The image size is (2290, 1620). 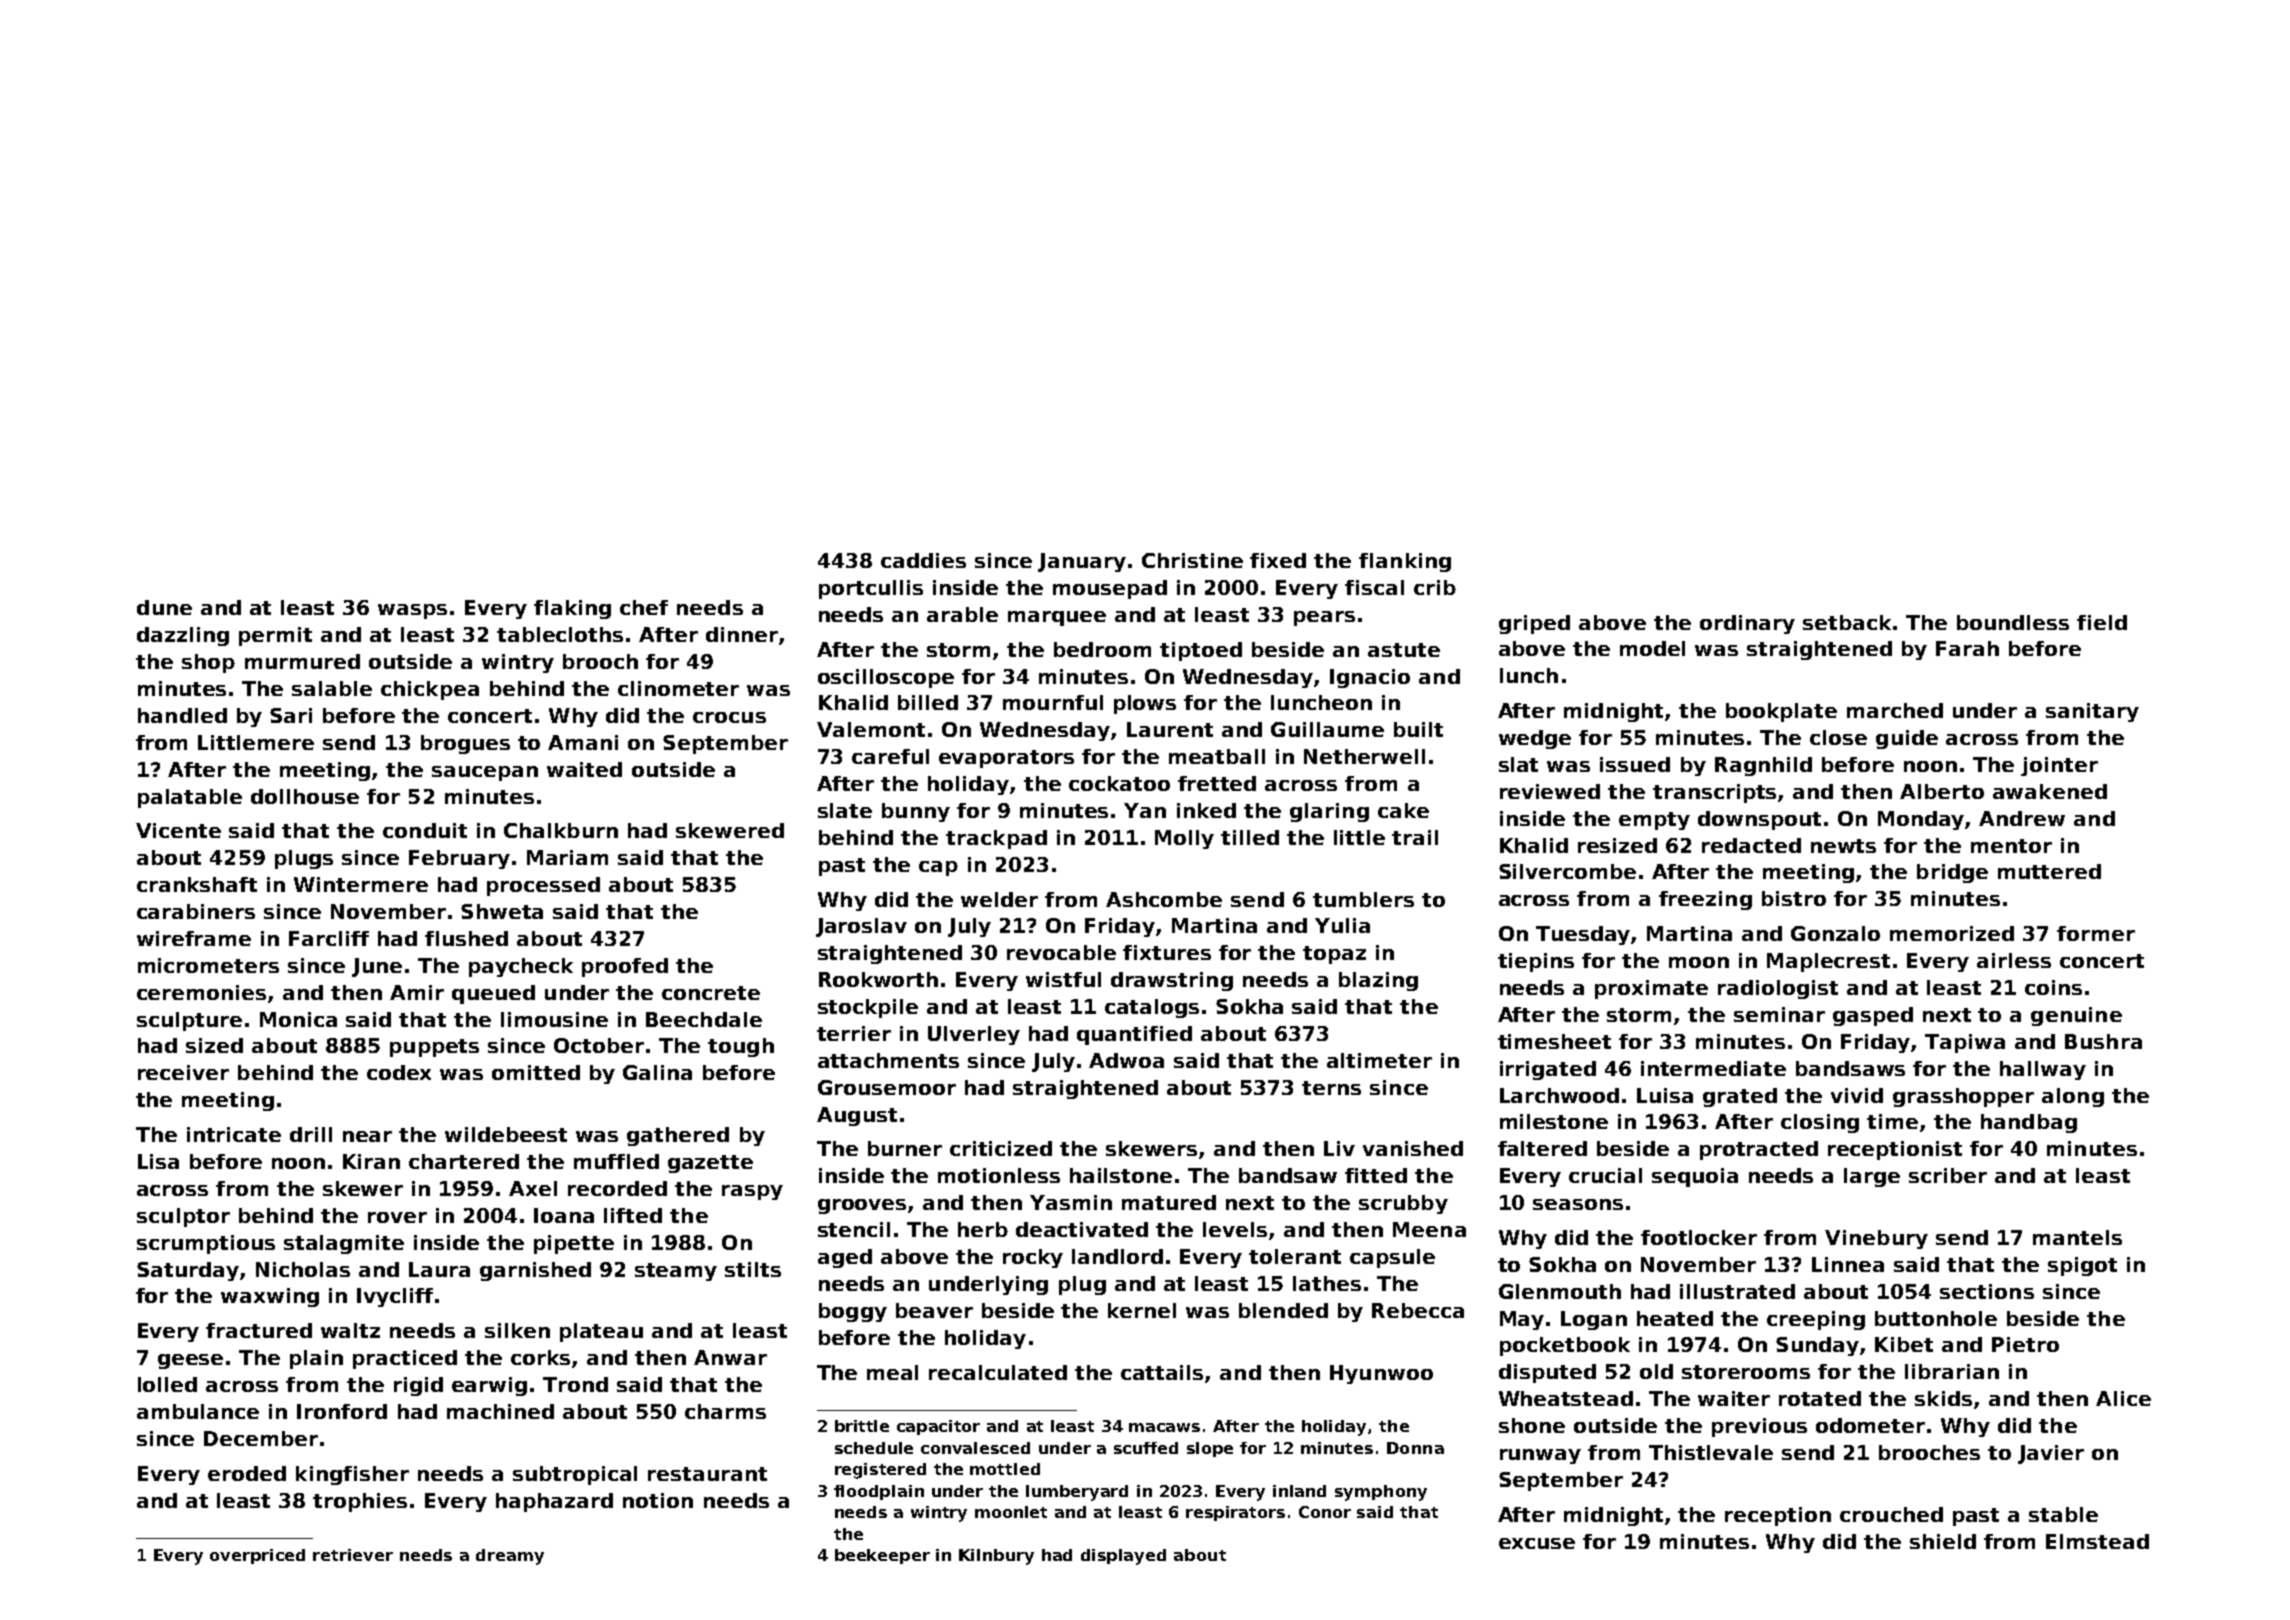 I want to click on wasps, so click(x=412, y=611).
